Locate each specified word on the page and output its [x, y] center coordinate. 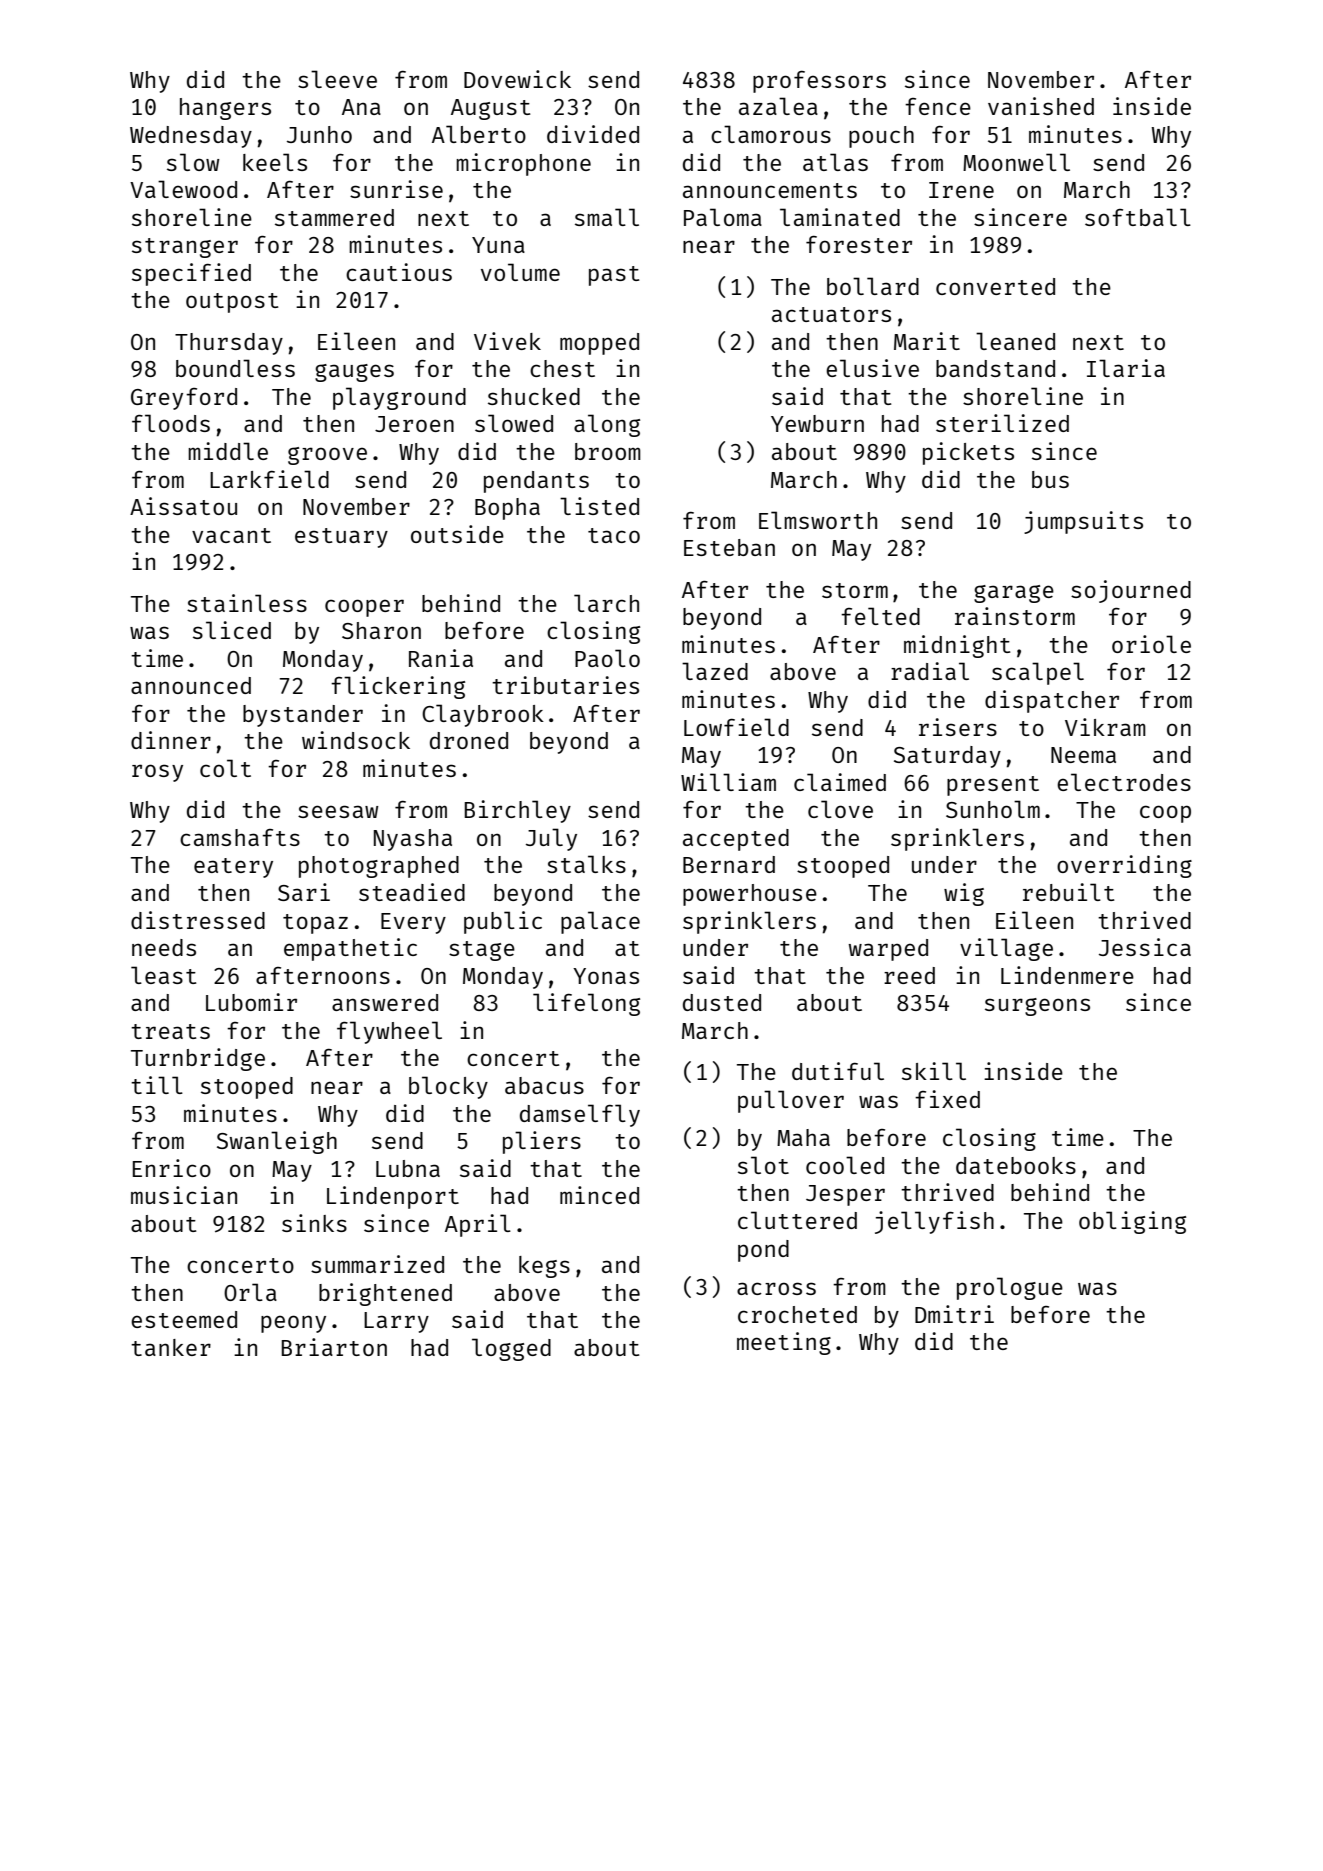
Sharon [381, 630]
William [728, 782]
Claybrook [483, 715]
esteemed [184, 1319]
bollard [873, 286]
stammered [334, 217]
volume [520, 272]
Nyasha [413, 840]
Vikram [1105, 727]
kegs [544, 1267]
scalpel [1038, 673]
